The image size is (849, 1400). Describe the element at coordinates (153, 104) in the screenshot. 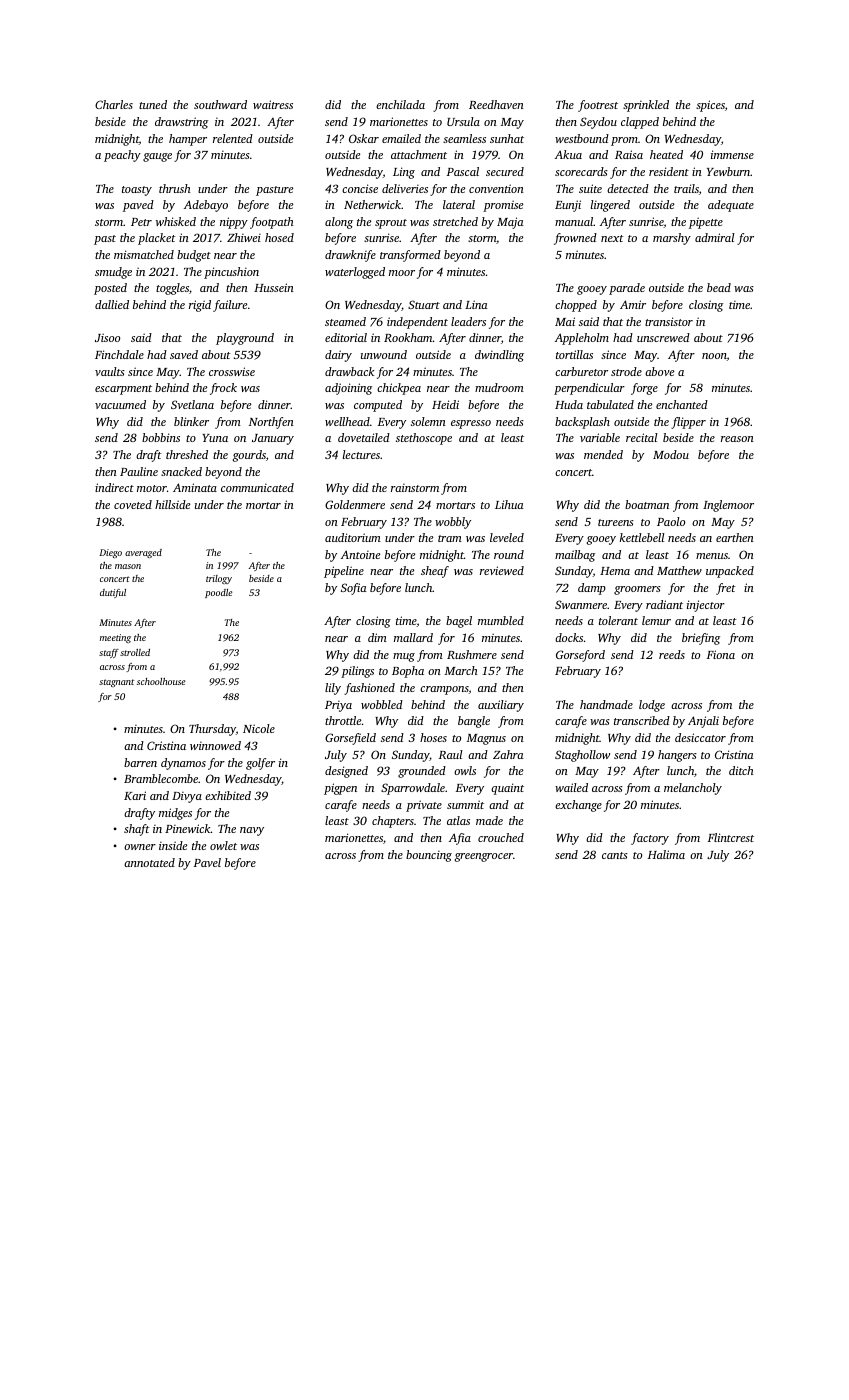

I see `tuned` at that location.
